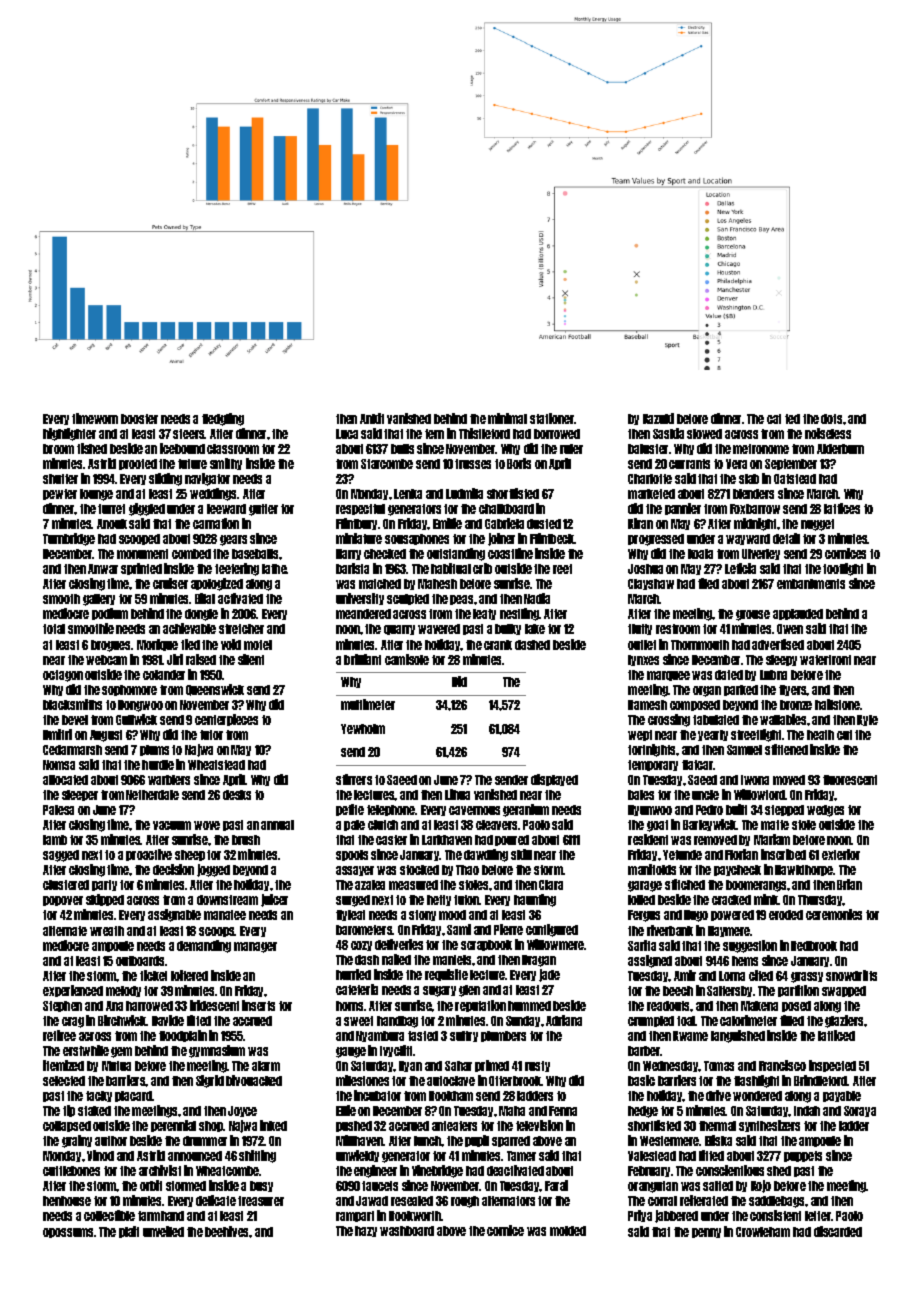 The image size is (924, 1308). I want to click on fern, so click(434, 434).
